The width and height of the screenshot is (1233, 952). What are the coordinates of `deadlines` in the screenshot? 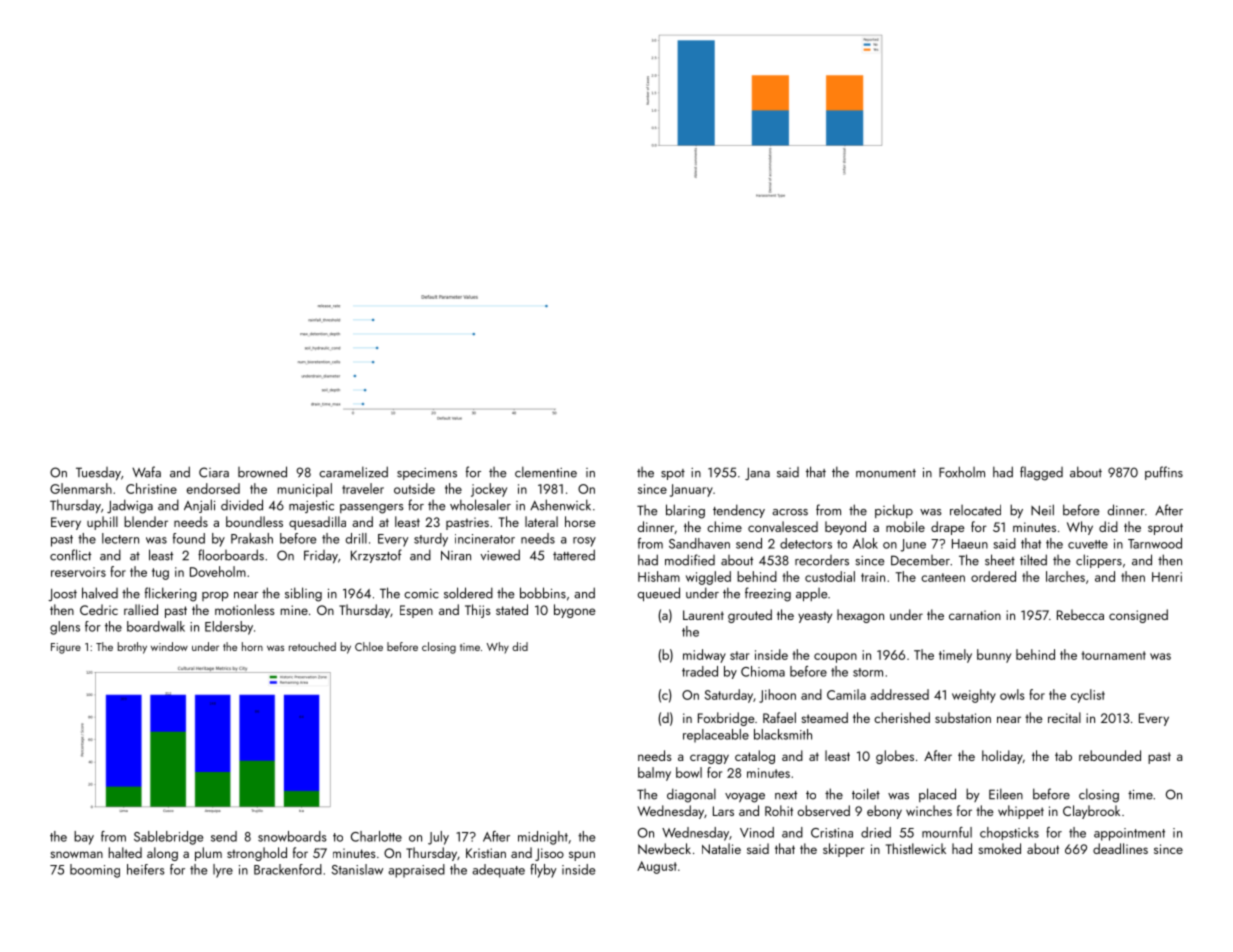 It's located at (1120, 848).
